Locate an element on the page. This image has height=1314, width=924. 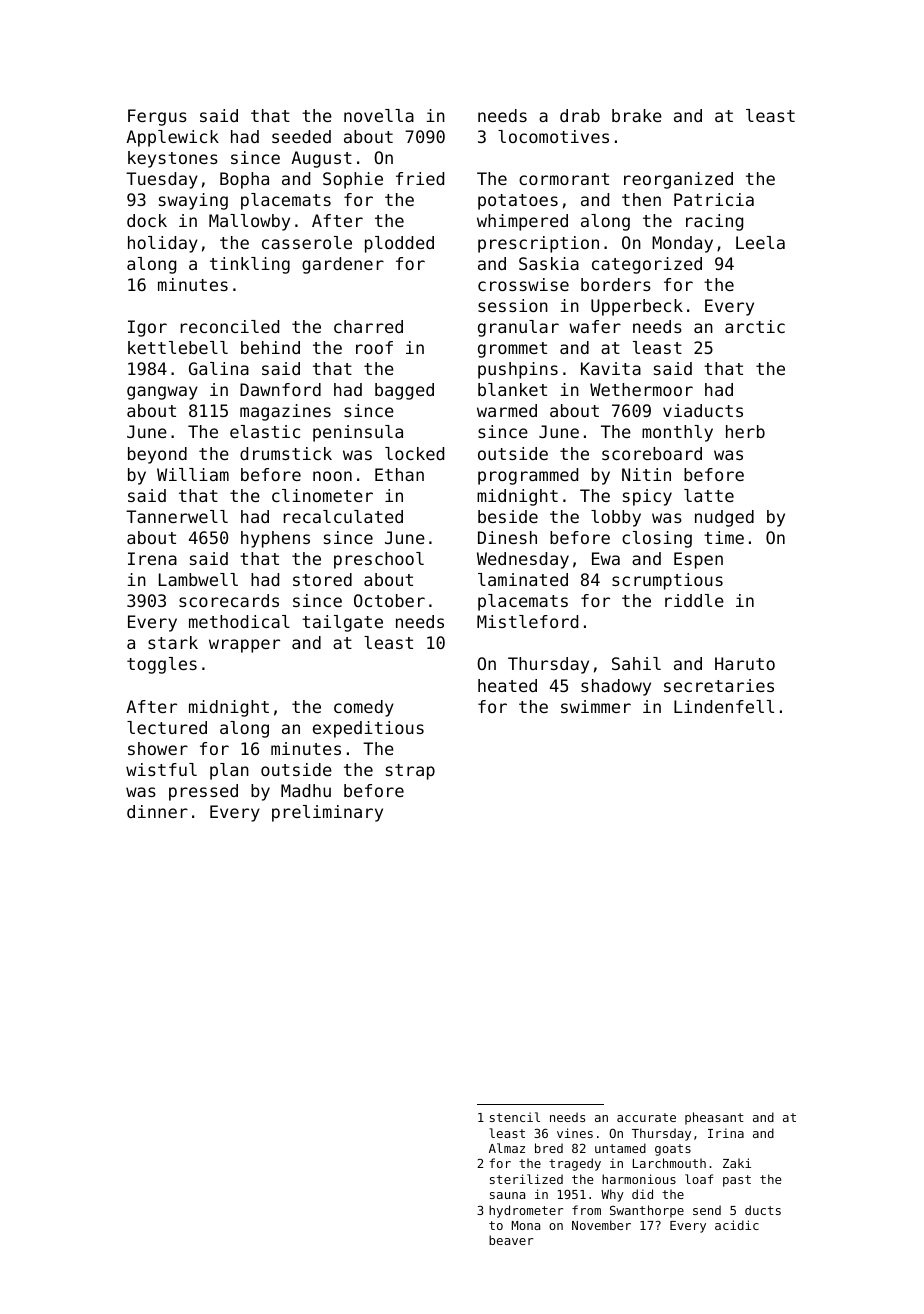
Almaz is located at coordinates (507, 1148).
